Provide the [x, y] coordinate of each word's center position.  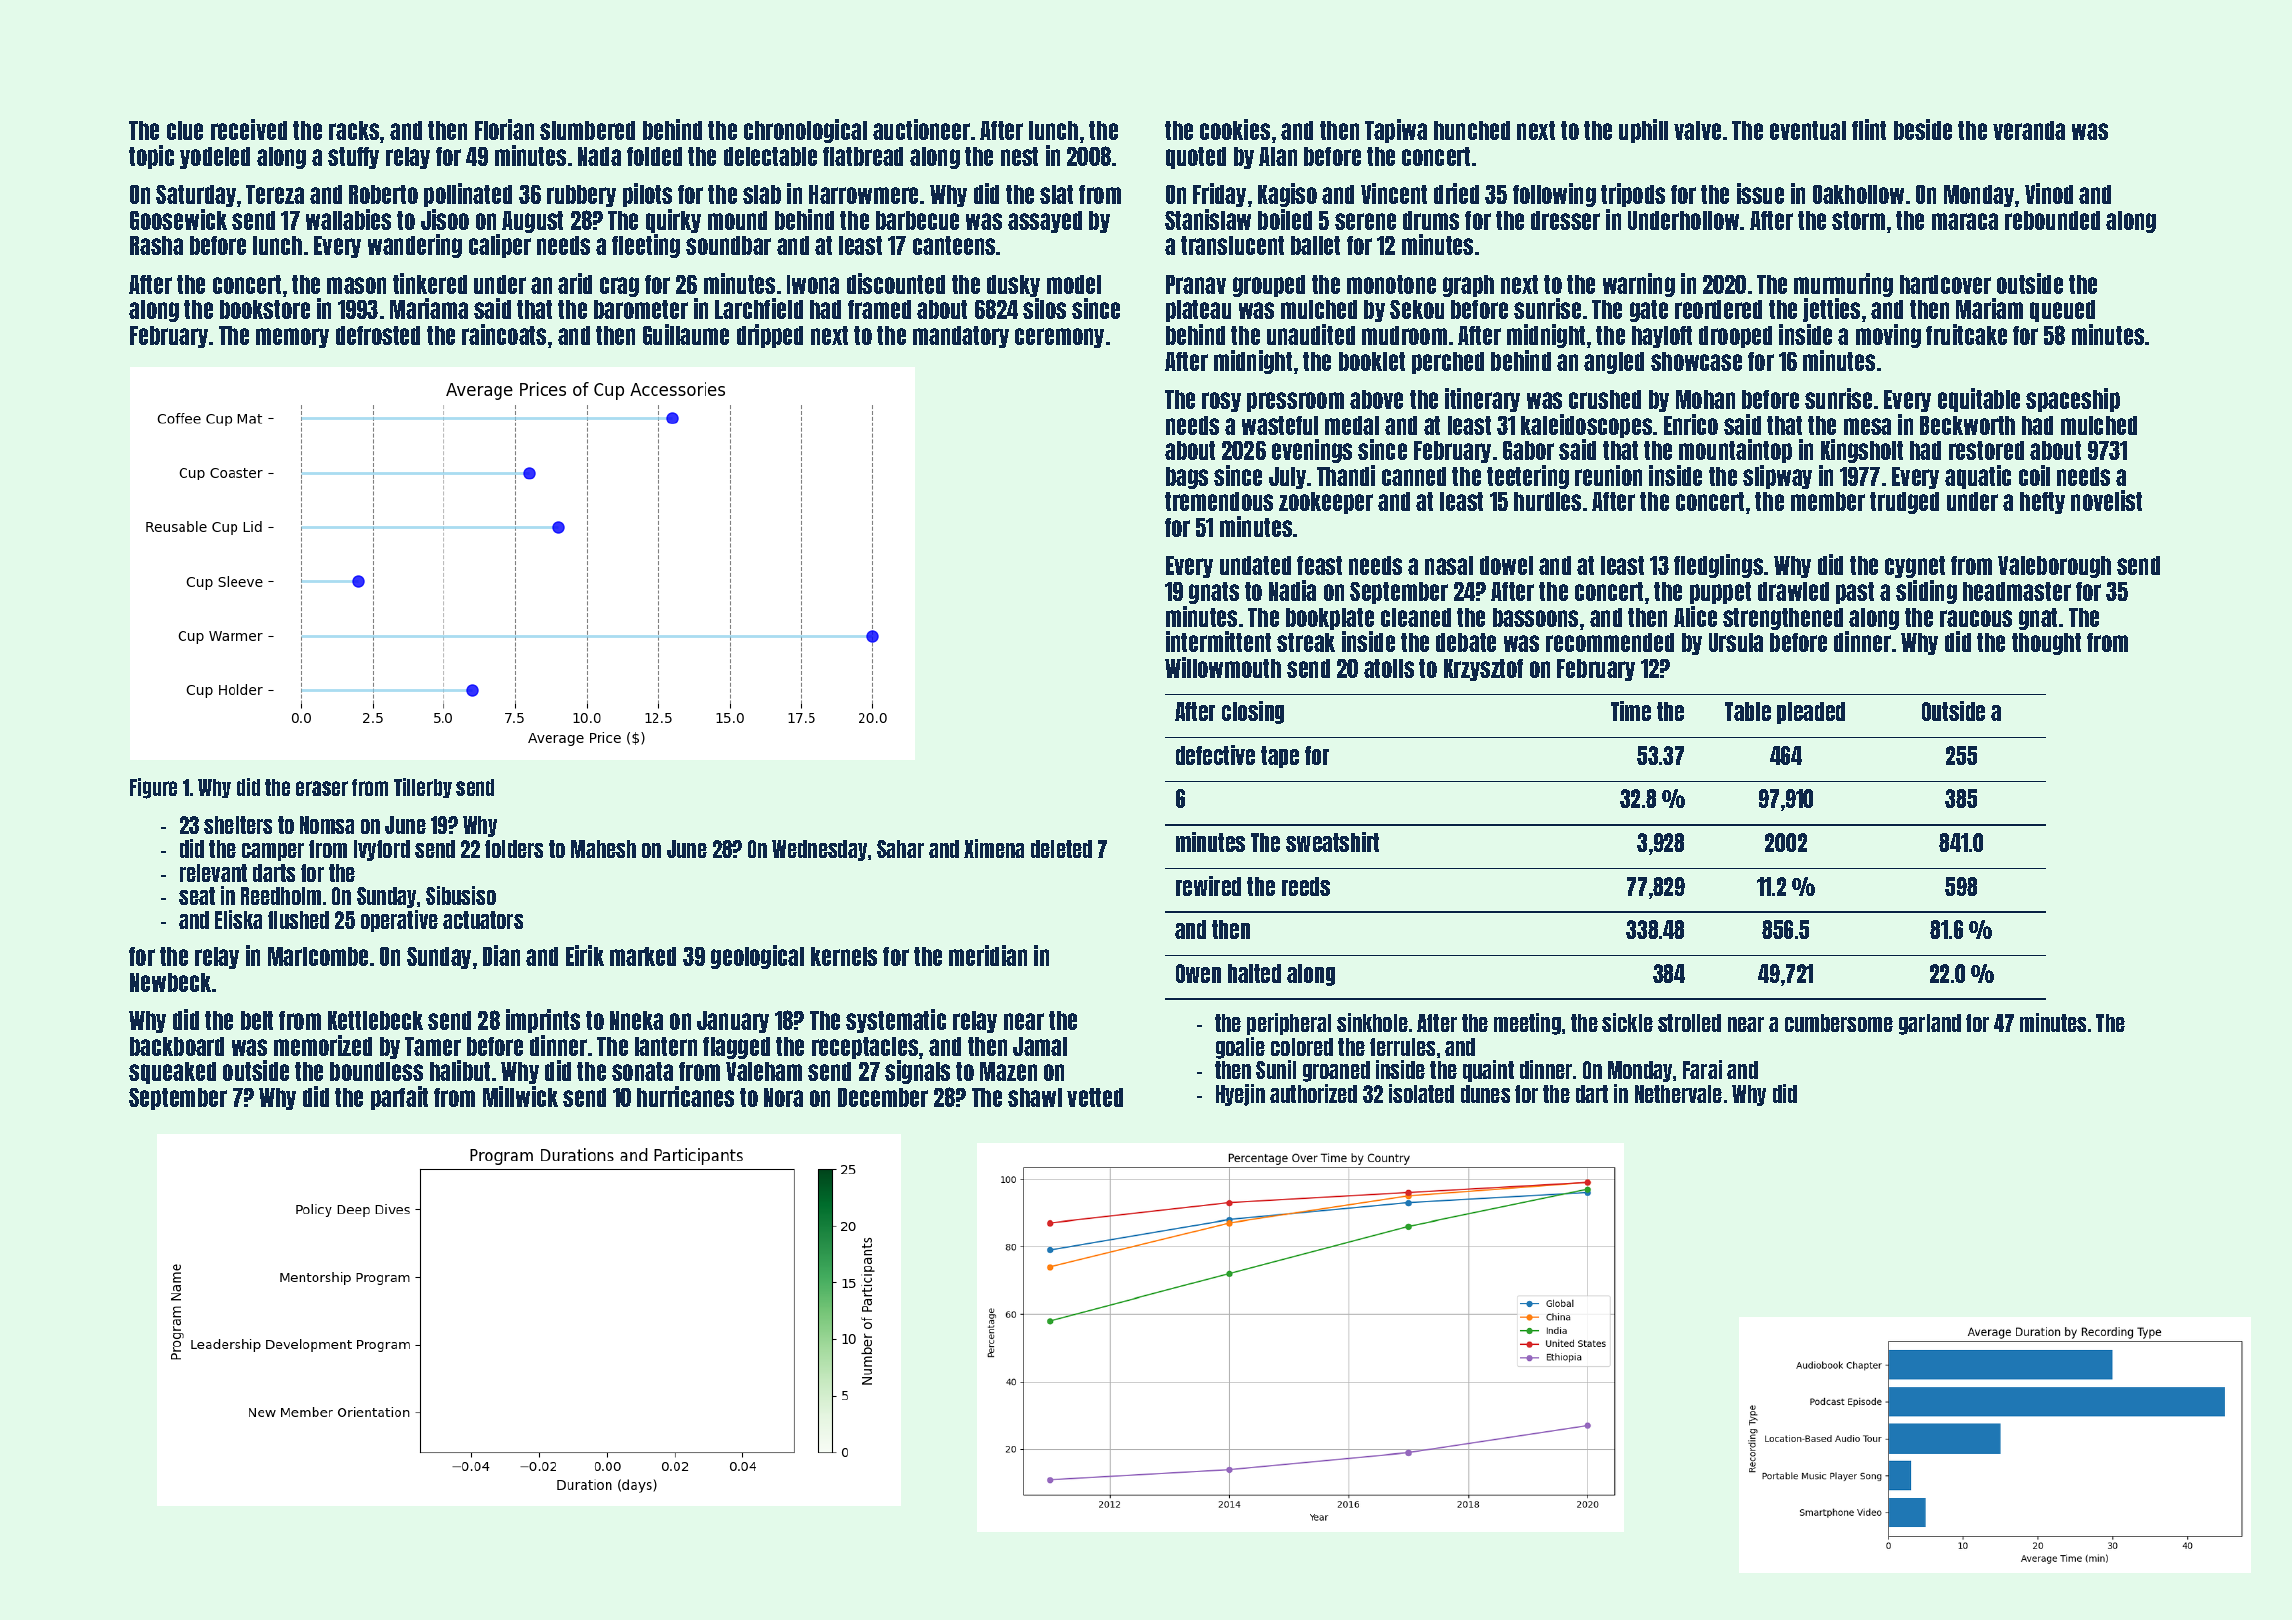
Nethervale [1678, 1094]
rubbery [581, 196]
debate [1466, 642]
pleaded [1811, 713]
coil [2034, 475]
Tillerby [423, 788]
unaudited [1311, 334]
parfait [399, 1098]
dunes [1485, 1094]
